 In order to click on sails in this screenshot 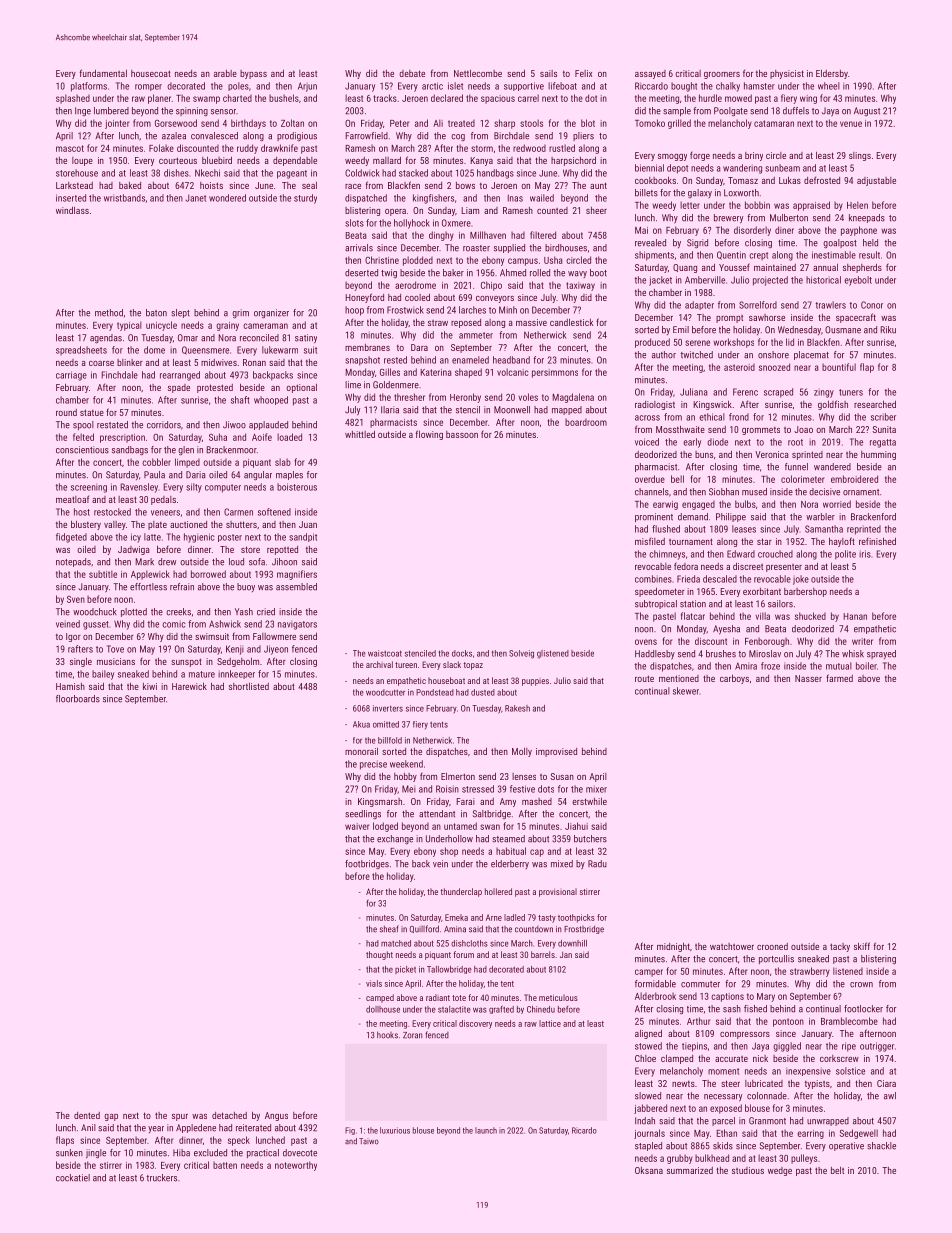, I will do `click(548, 73)`.
